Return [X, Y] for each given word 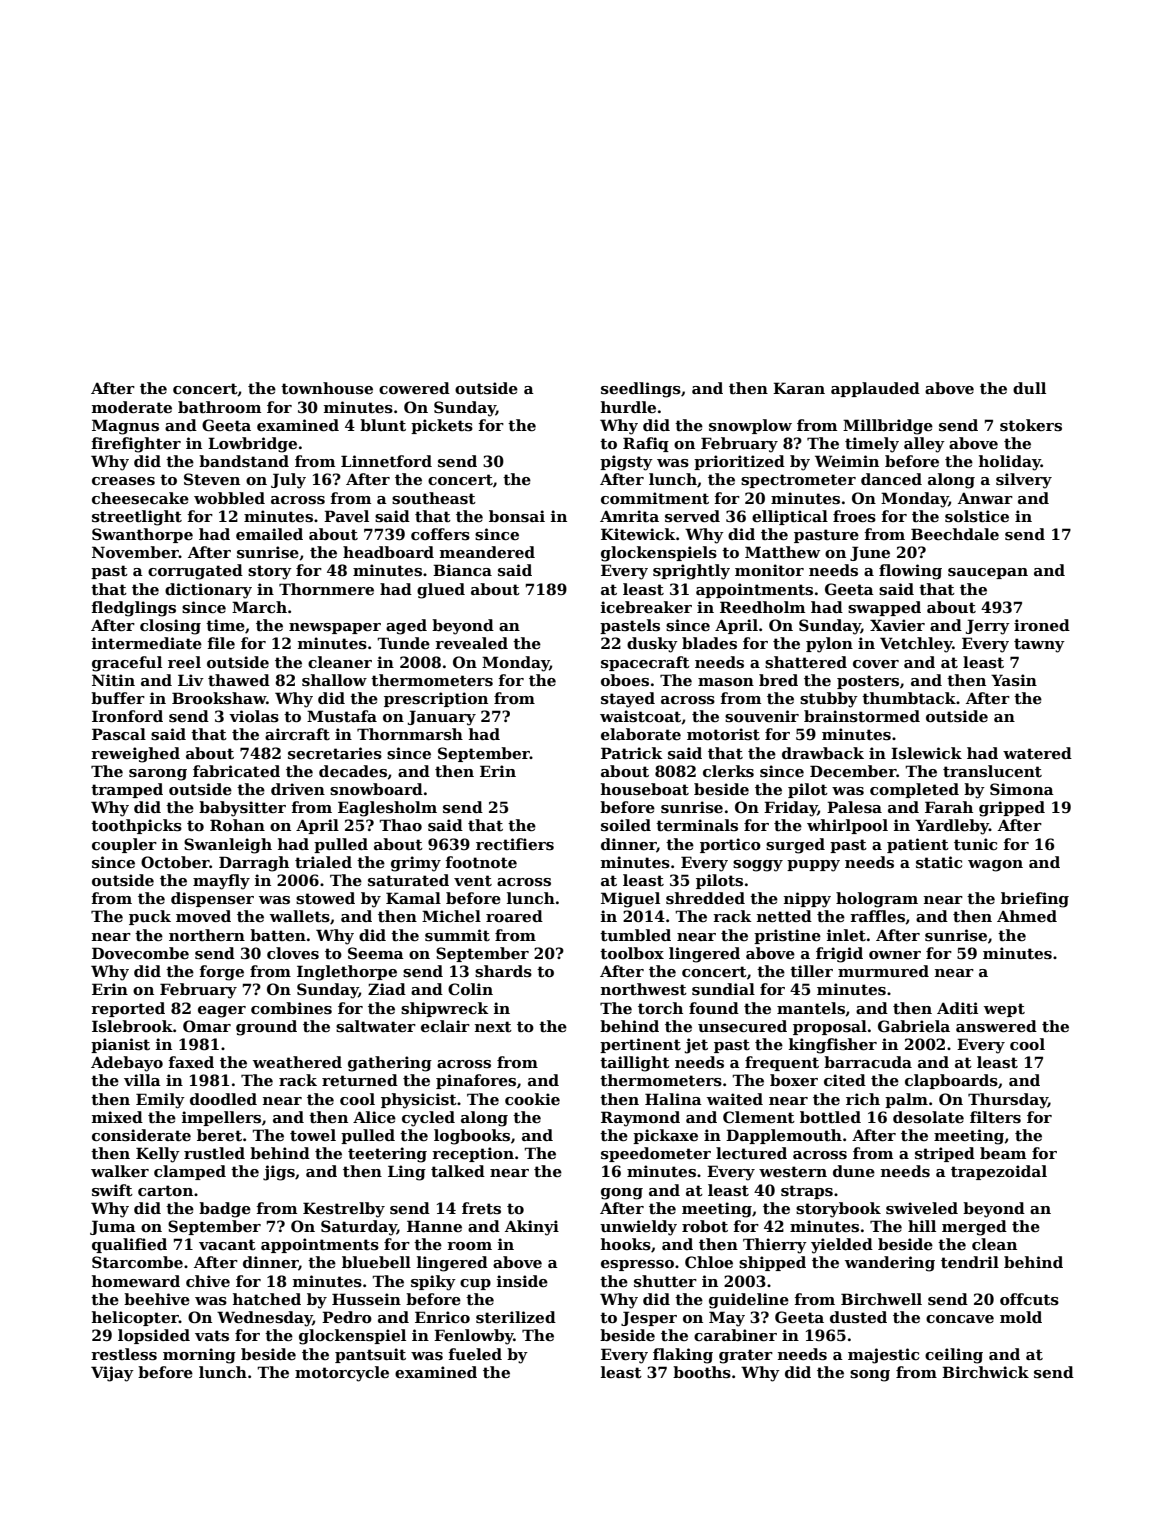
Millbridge [888, 427]
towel [313, 1135]
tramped [127, 790]
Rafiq [646, 444]
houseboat [645, 789]
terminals [697, 825]
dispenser [212, 899]
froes [854, 516]
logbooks [472, 1137]
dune [854, 1171]
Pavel [346, 516]
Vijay [112, 1374]
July [288, 481]
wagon [995, 866]
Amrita [629, 516]
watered [1037, 753]
